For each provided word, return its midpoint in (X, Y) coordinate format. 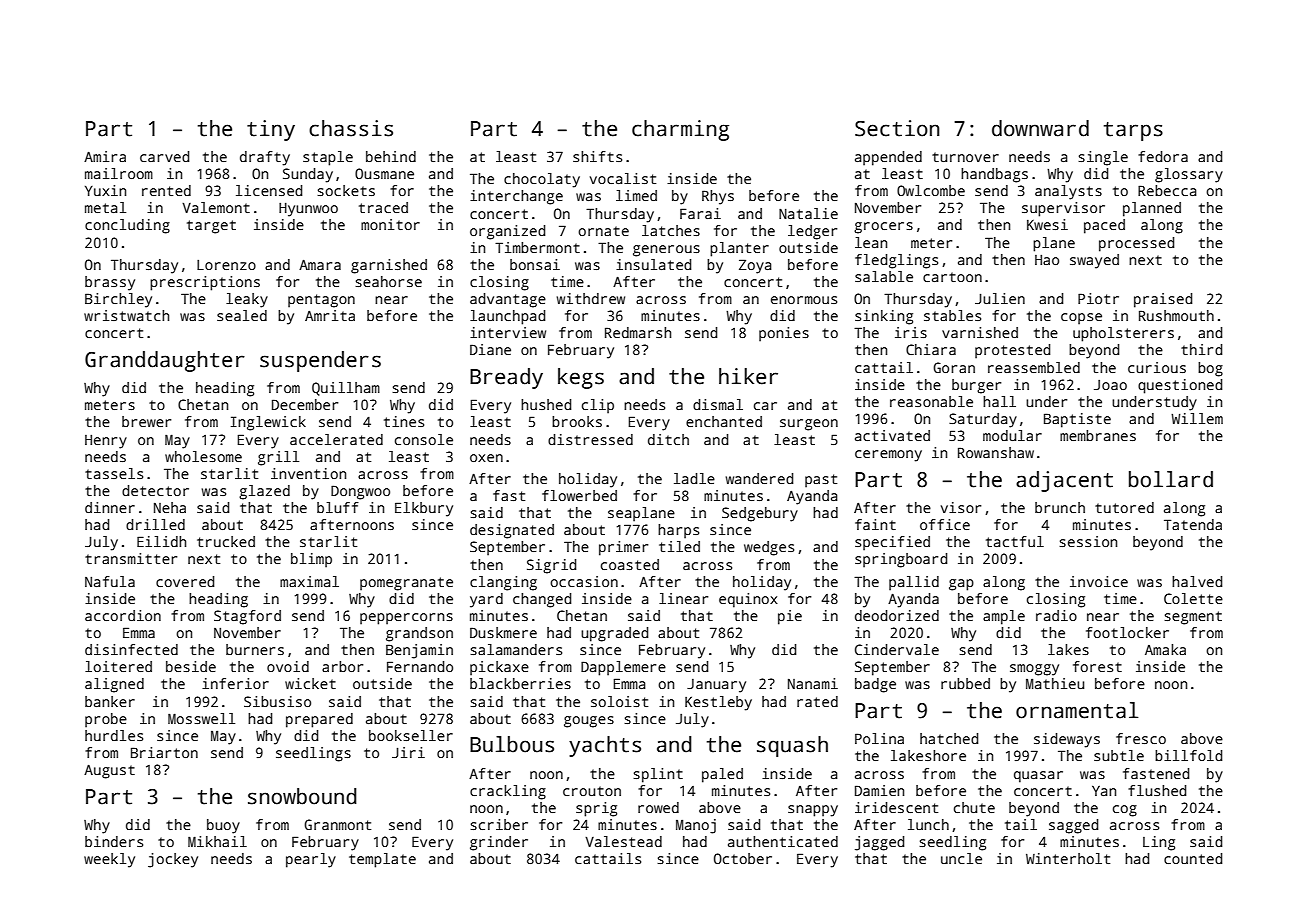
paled (722, 775)
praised (1163, 300)
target (211, 227)
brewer (146, 421)
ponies (784, 334)
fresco (1141, 738)
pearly (311, 860)
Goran (954, 367)
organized (507, 232)
